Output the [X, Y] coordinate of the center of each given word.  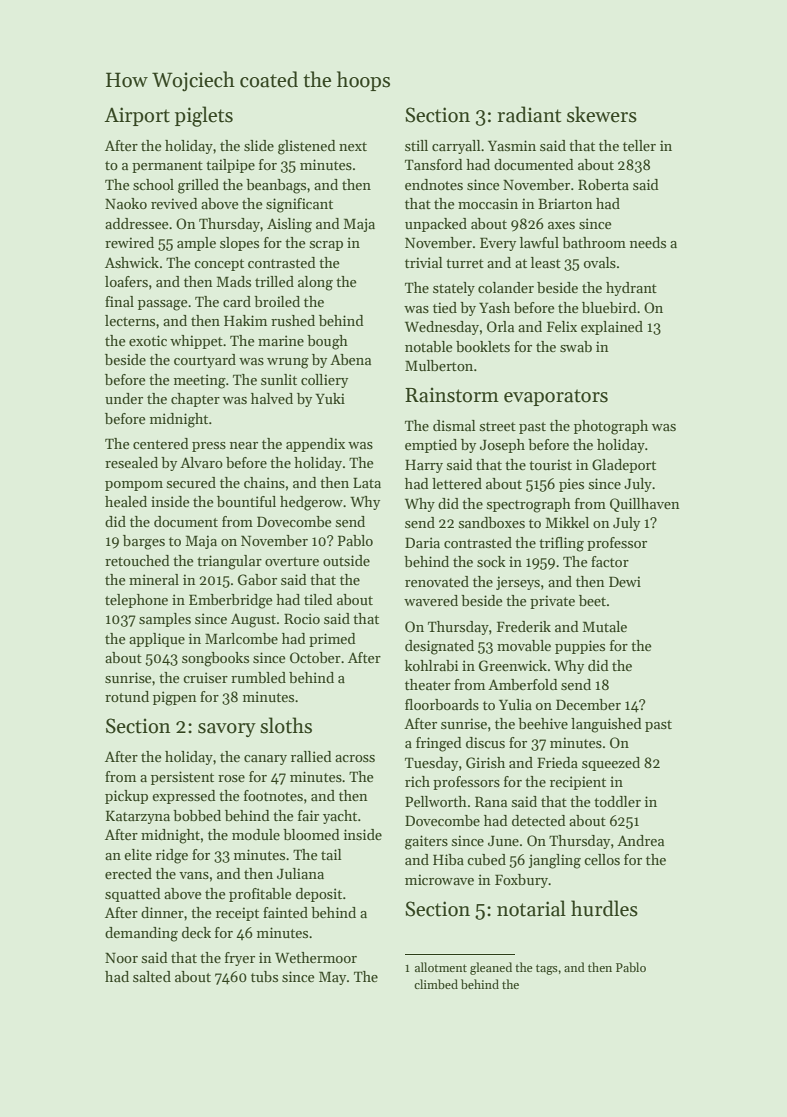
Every [498, 244]
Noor [121, 957]
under [124, 398]
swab [576, 346]
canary [265, 760]
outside [346, 560]
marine [281, 340]
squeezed [611, 764]
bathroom [594, 242]
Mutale [605, 626]
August [253, 621]
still [416, 145]
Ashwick [132, 262]
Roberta [603, 184]
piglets [204, 116]
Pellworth [436, 801]
